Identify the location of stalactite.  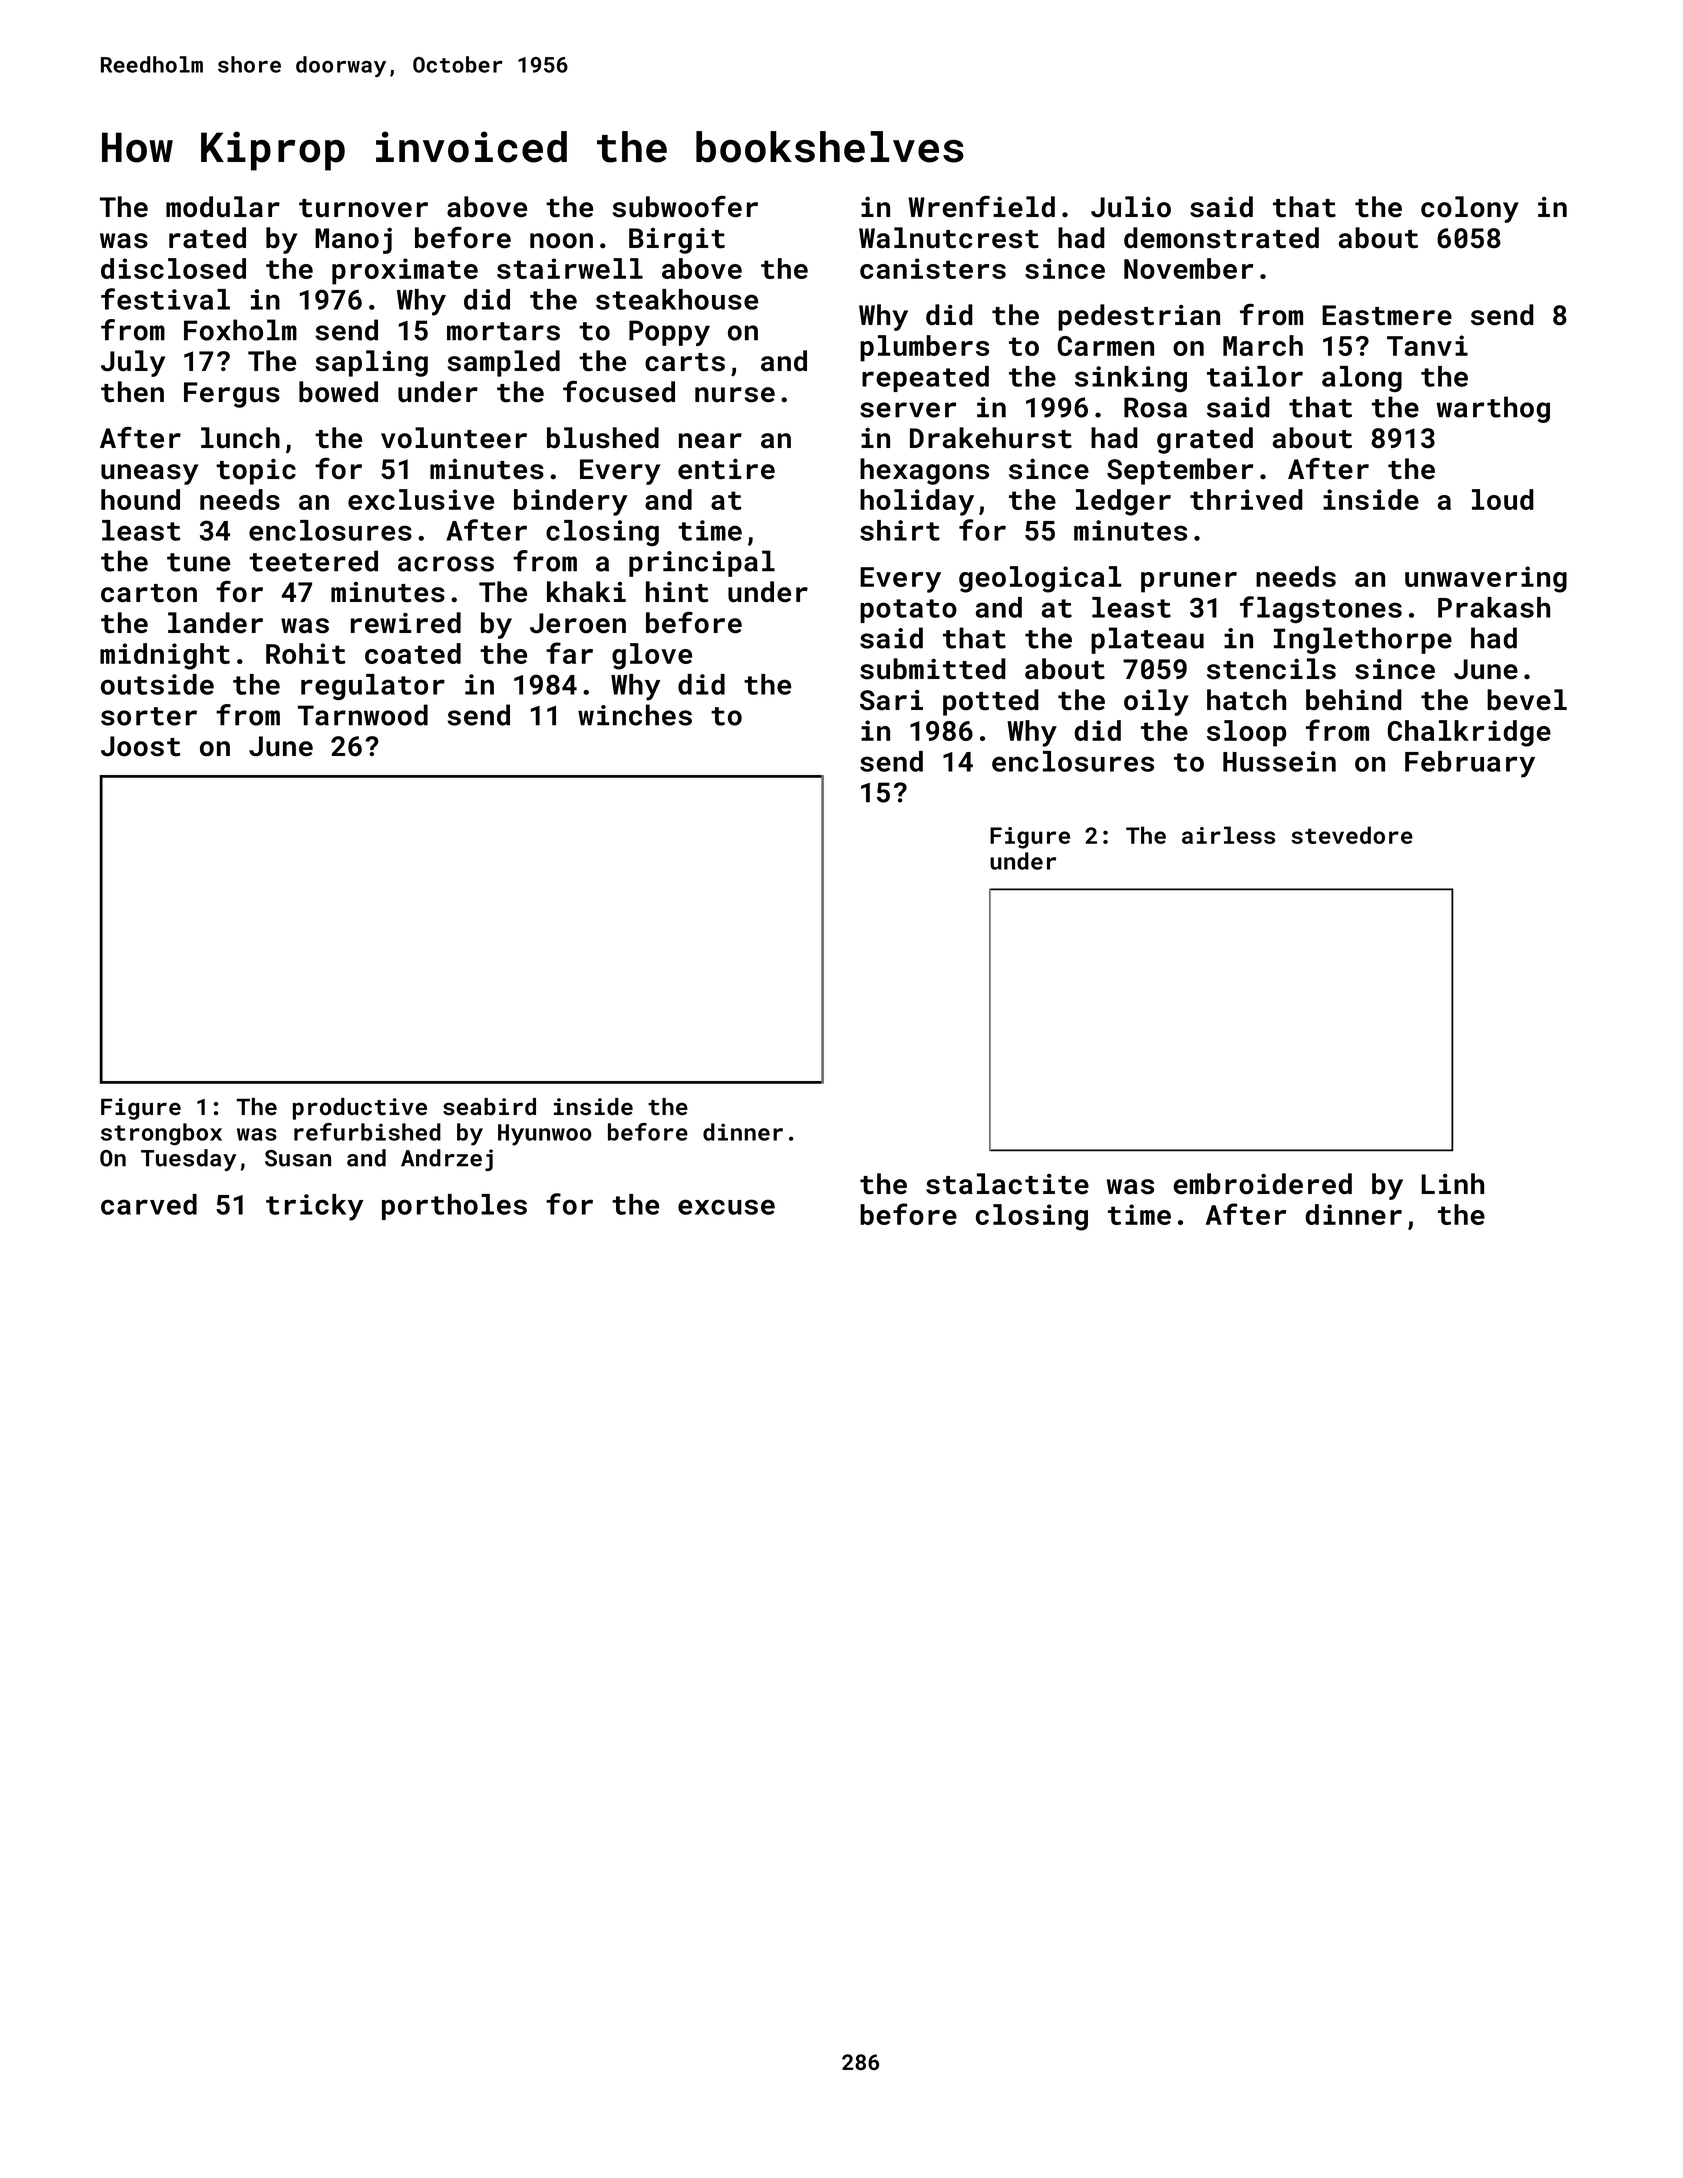
(1007, 1184).
